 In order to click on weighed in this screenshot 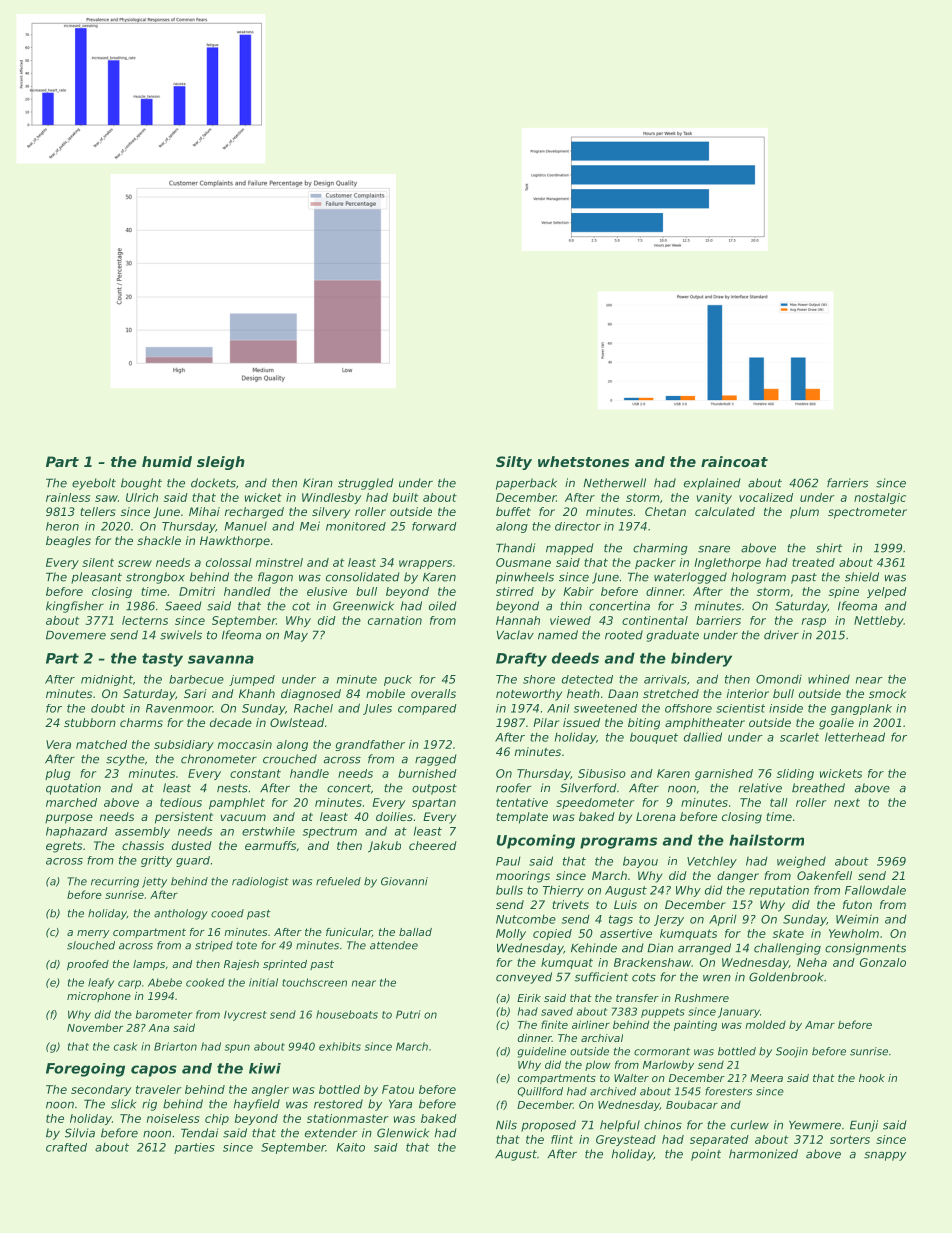, I will do `click(801, 862)`.
